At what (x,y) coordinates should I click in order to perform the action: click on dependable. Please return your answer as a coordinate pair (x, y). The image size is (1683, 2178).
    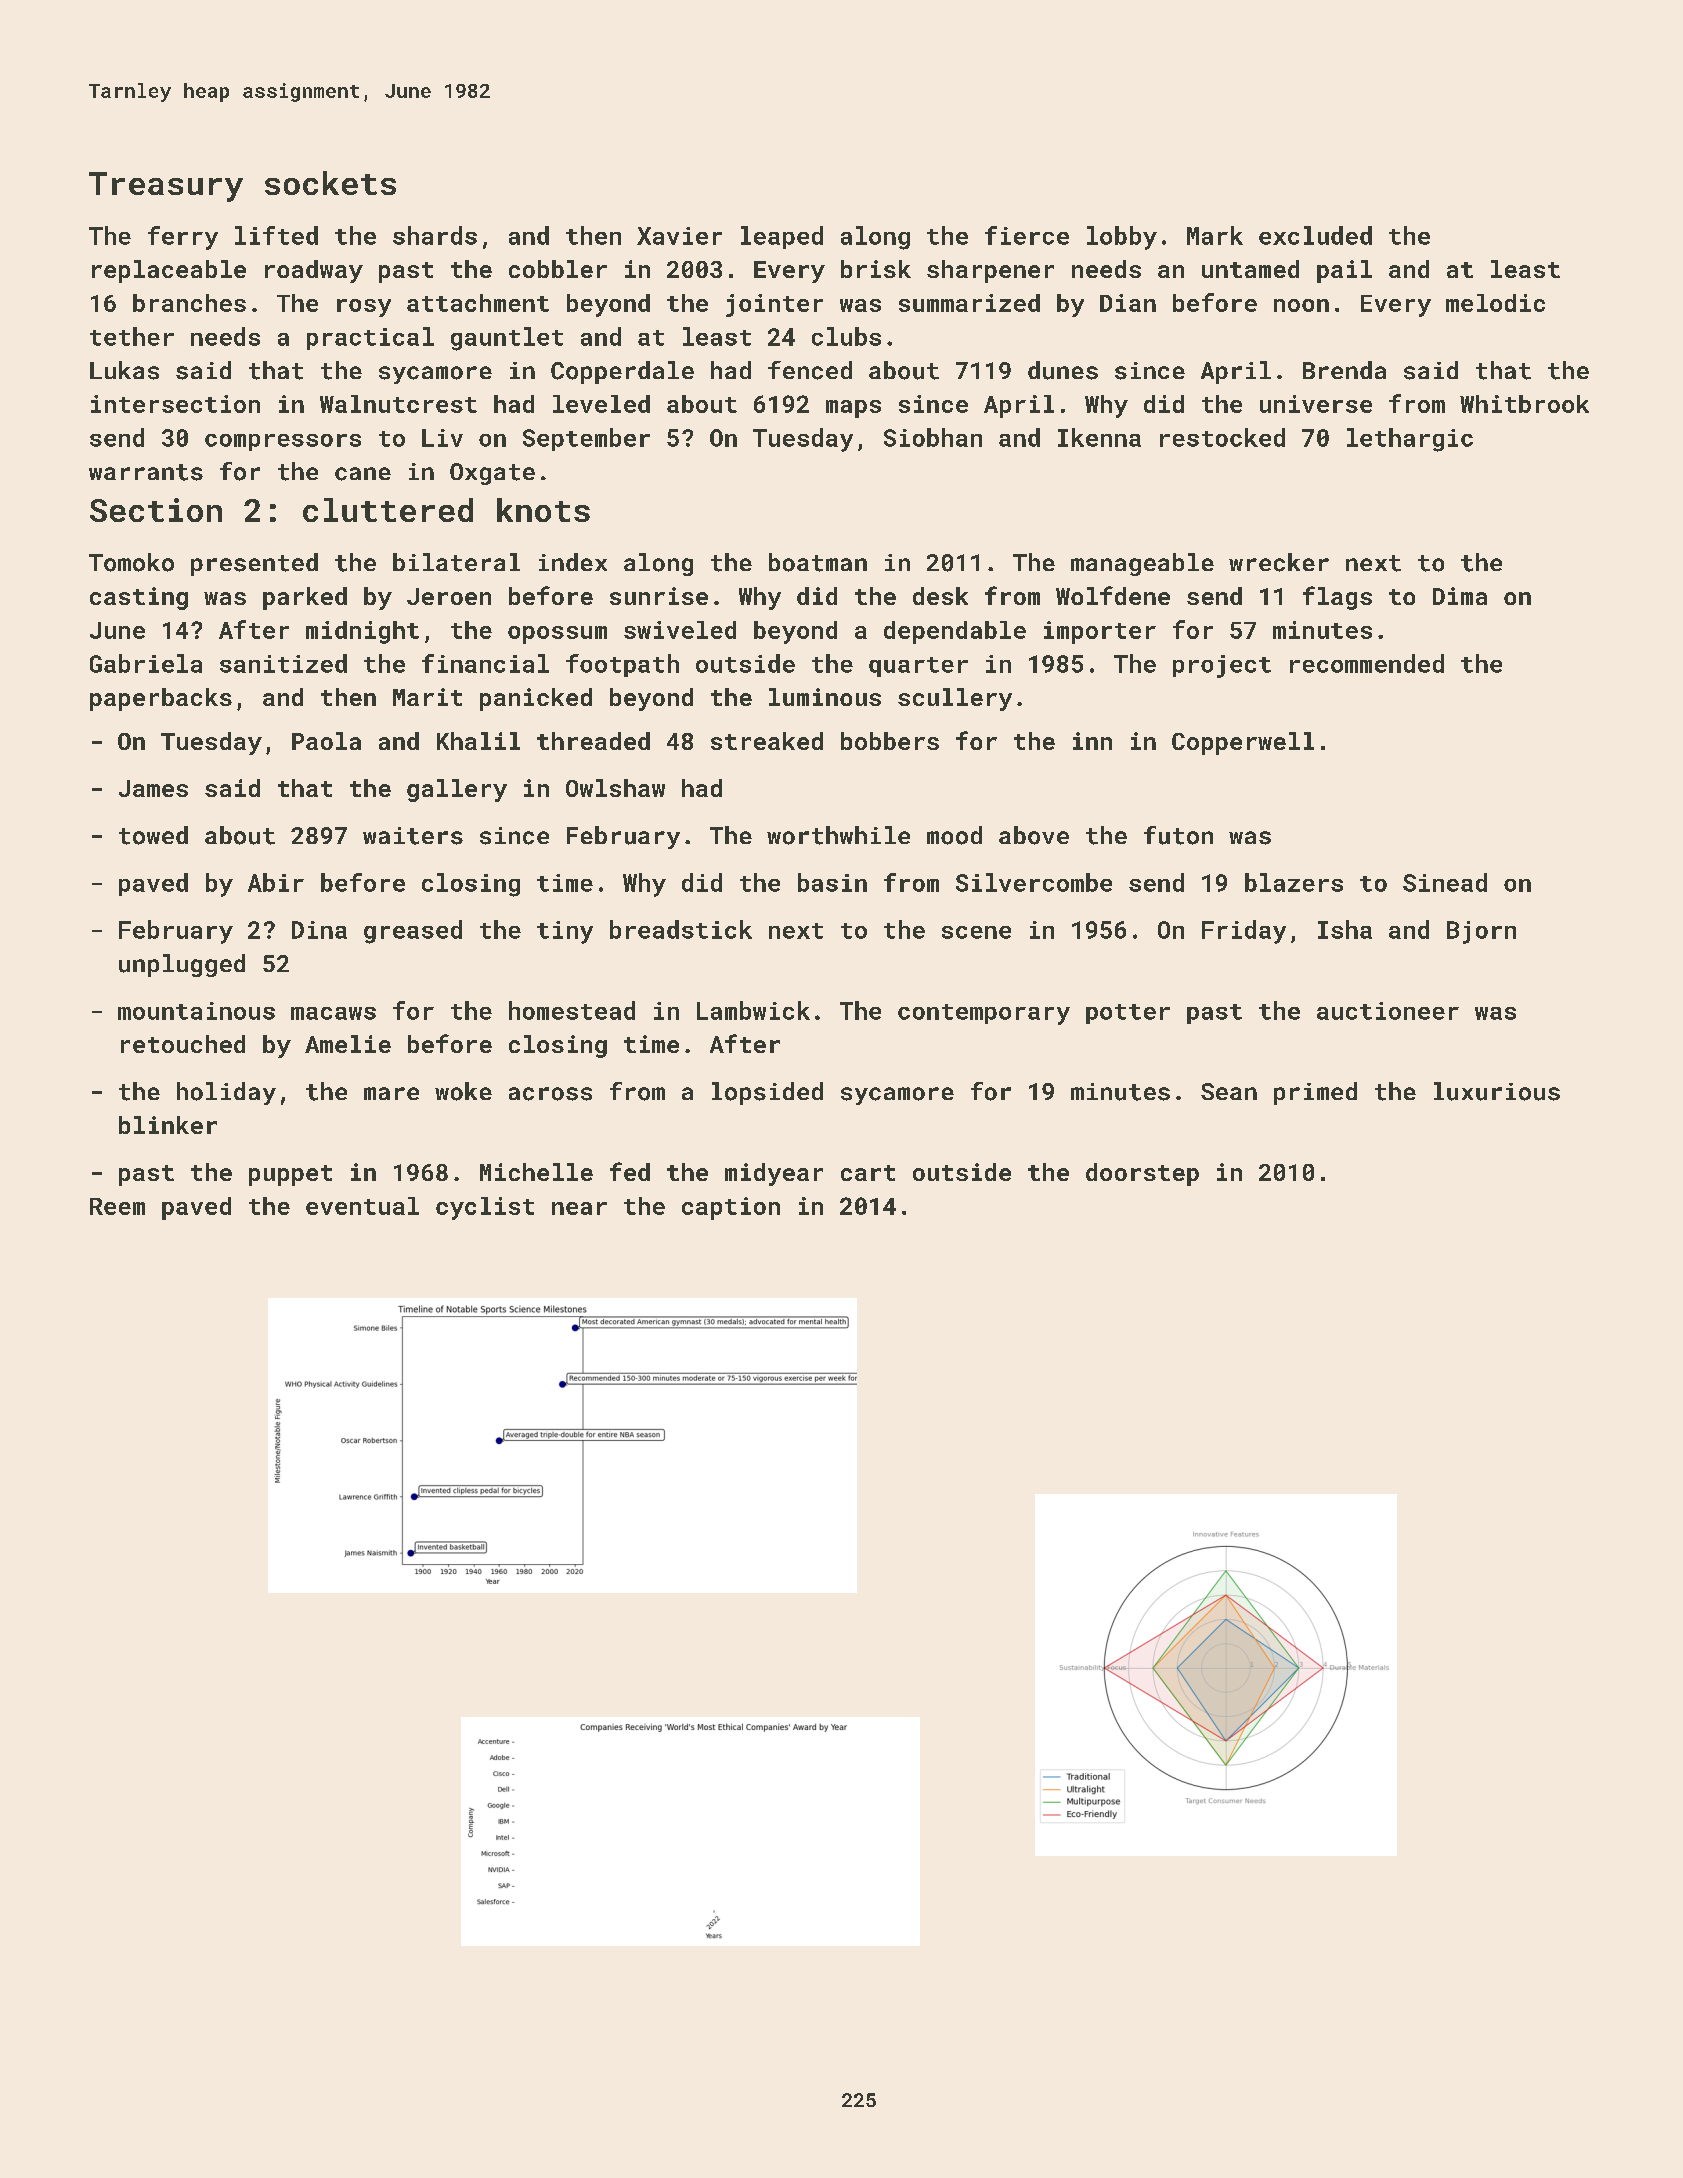
    Looking at the image, I should click on (955, 632).
